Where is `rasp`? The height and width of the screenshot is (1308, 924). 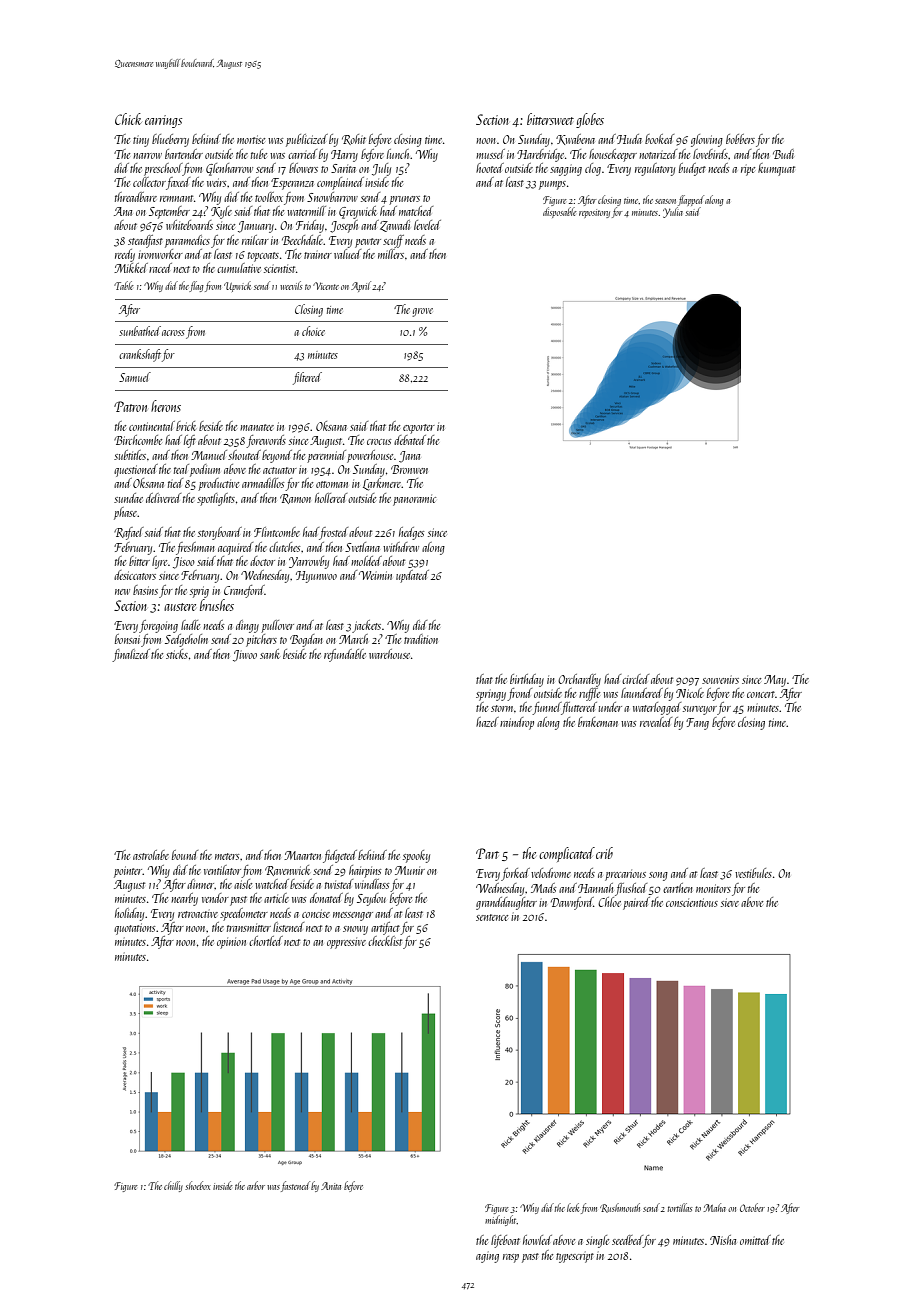
rasp is located at coordinates (511, 1258).
